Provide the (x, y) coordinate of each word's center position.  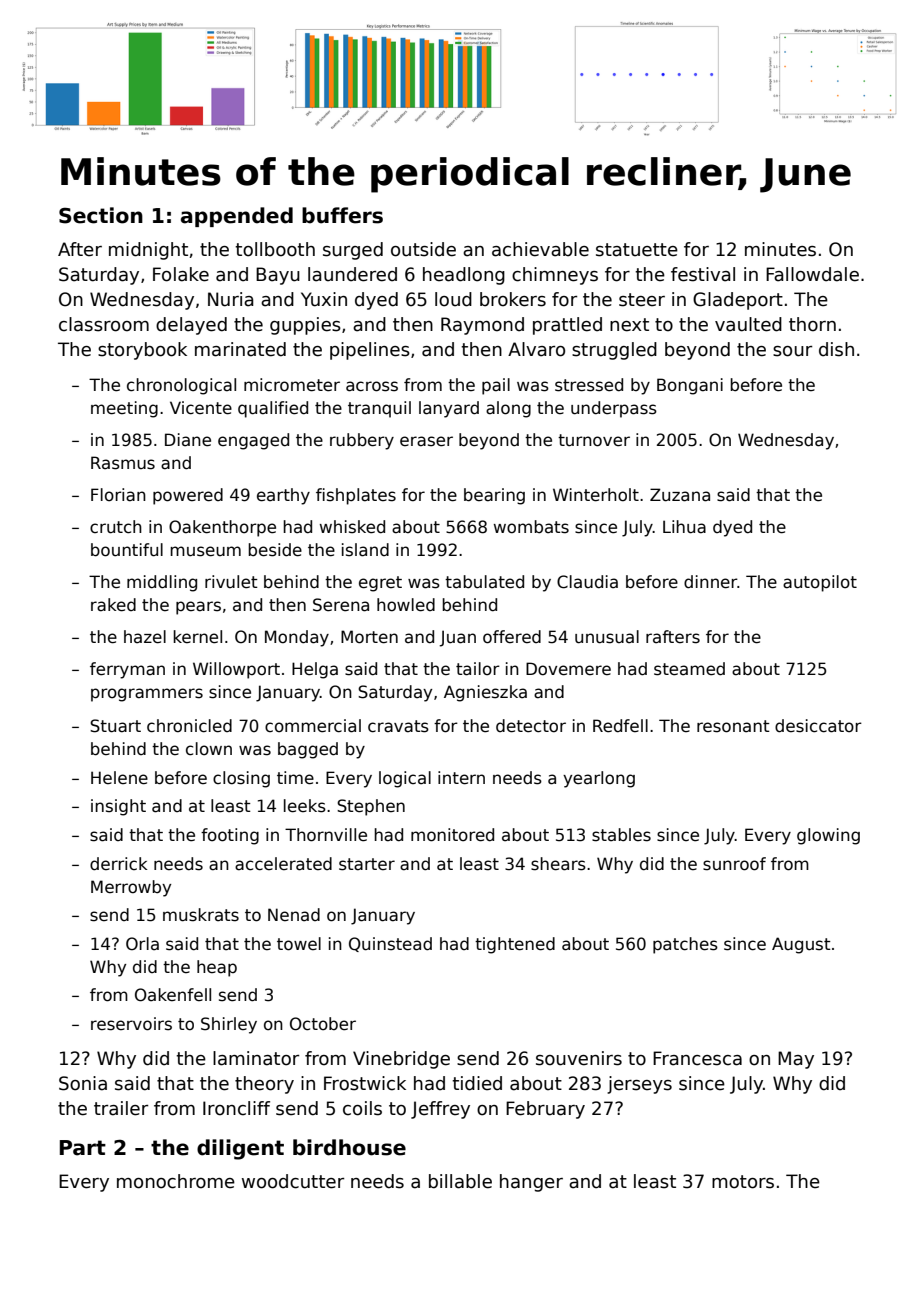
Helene (119, 778)
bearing (494, 496)
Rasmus (123, 463)
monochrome (176, 1181)
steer (642, 300)
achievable (540, 249)
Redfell (620, 726)
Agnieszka (485, 693)
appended (237, 217)
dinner (711, 582)
